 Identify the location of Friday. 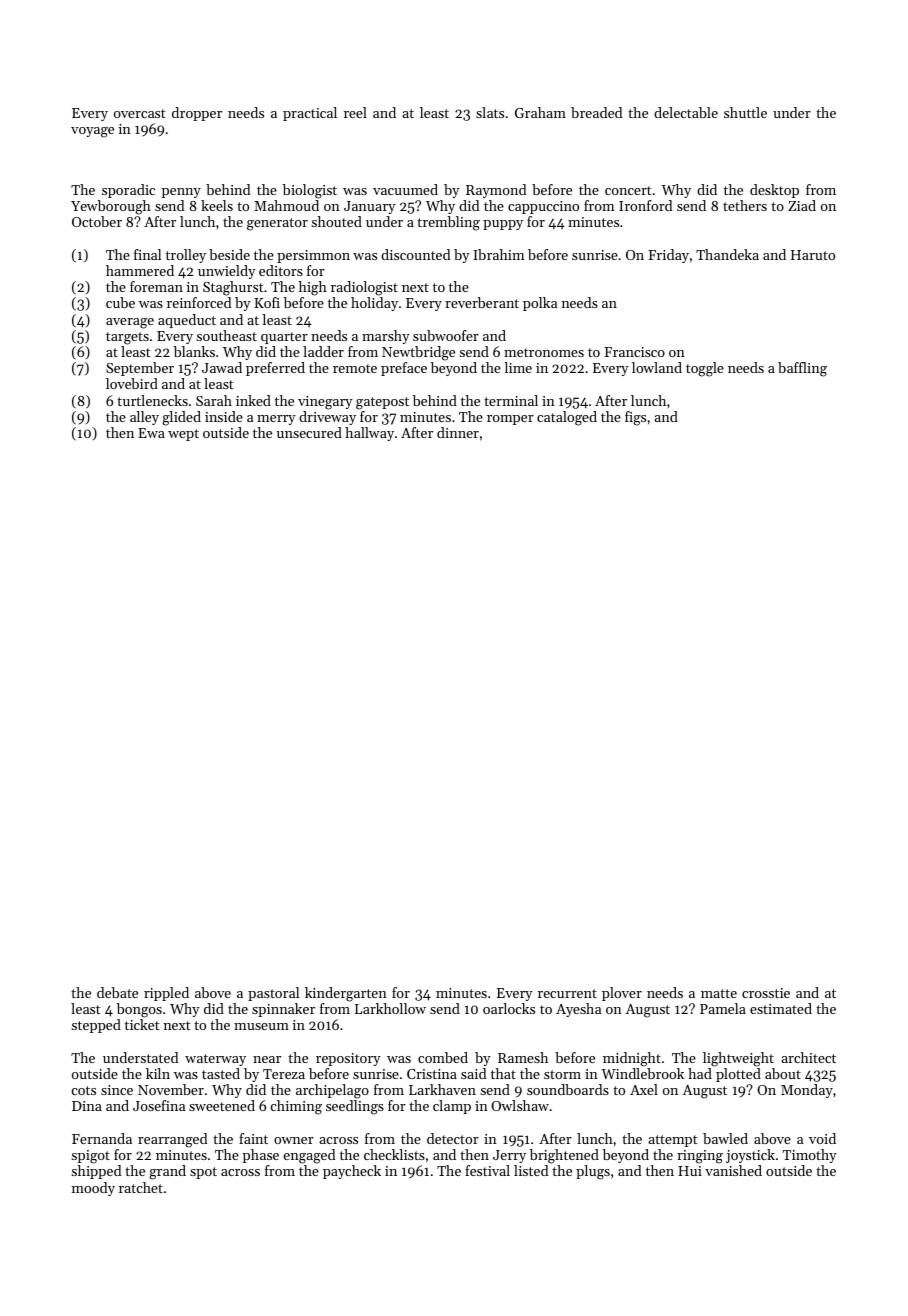
(668, 256).
